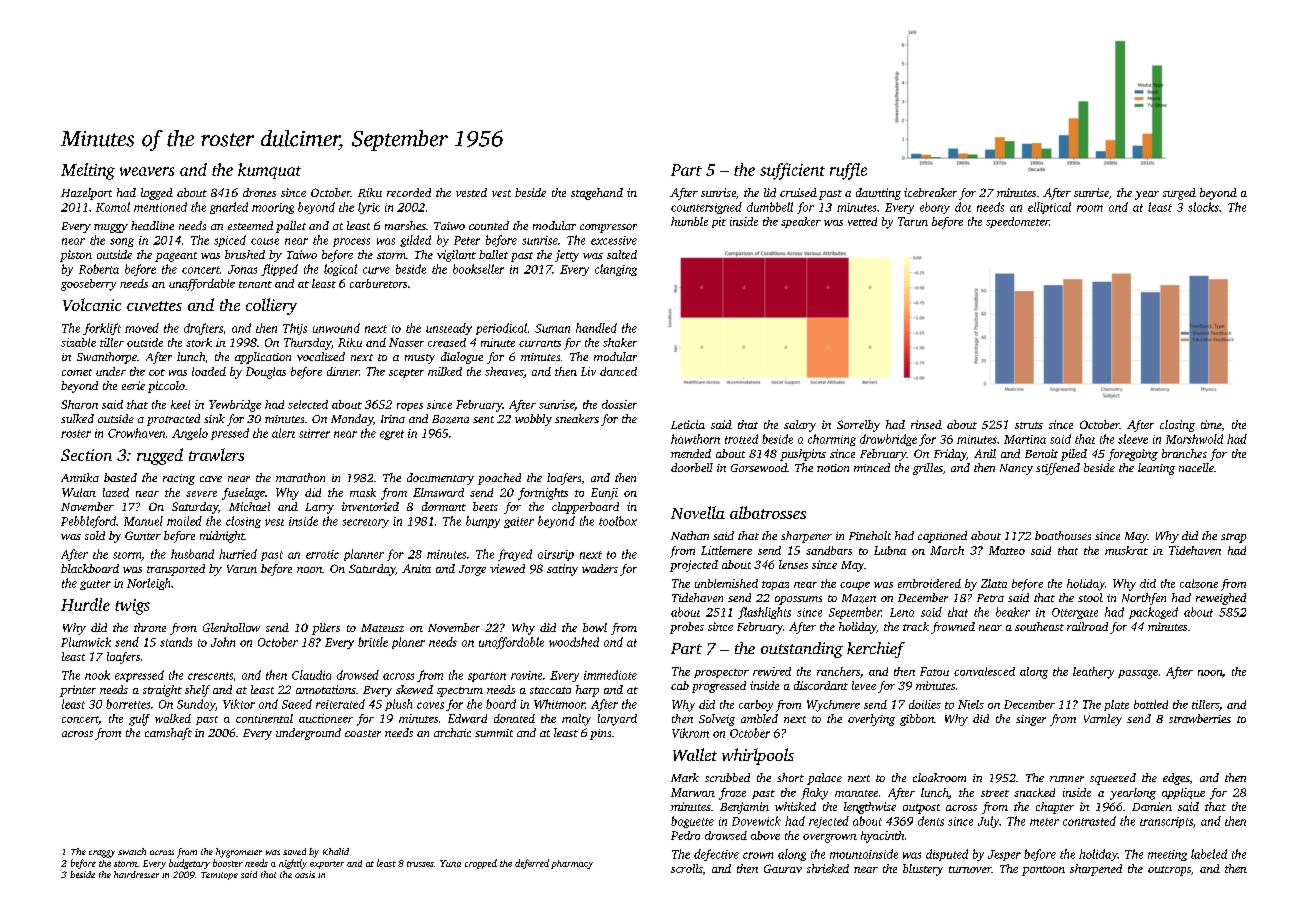 This screenshot has width=1308, height=924. I want to click on elliptical, so click(1049, 208).
